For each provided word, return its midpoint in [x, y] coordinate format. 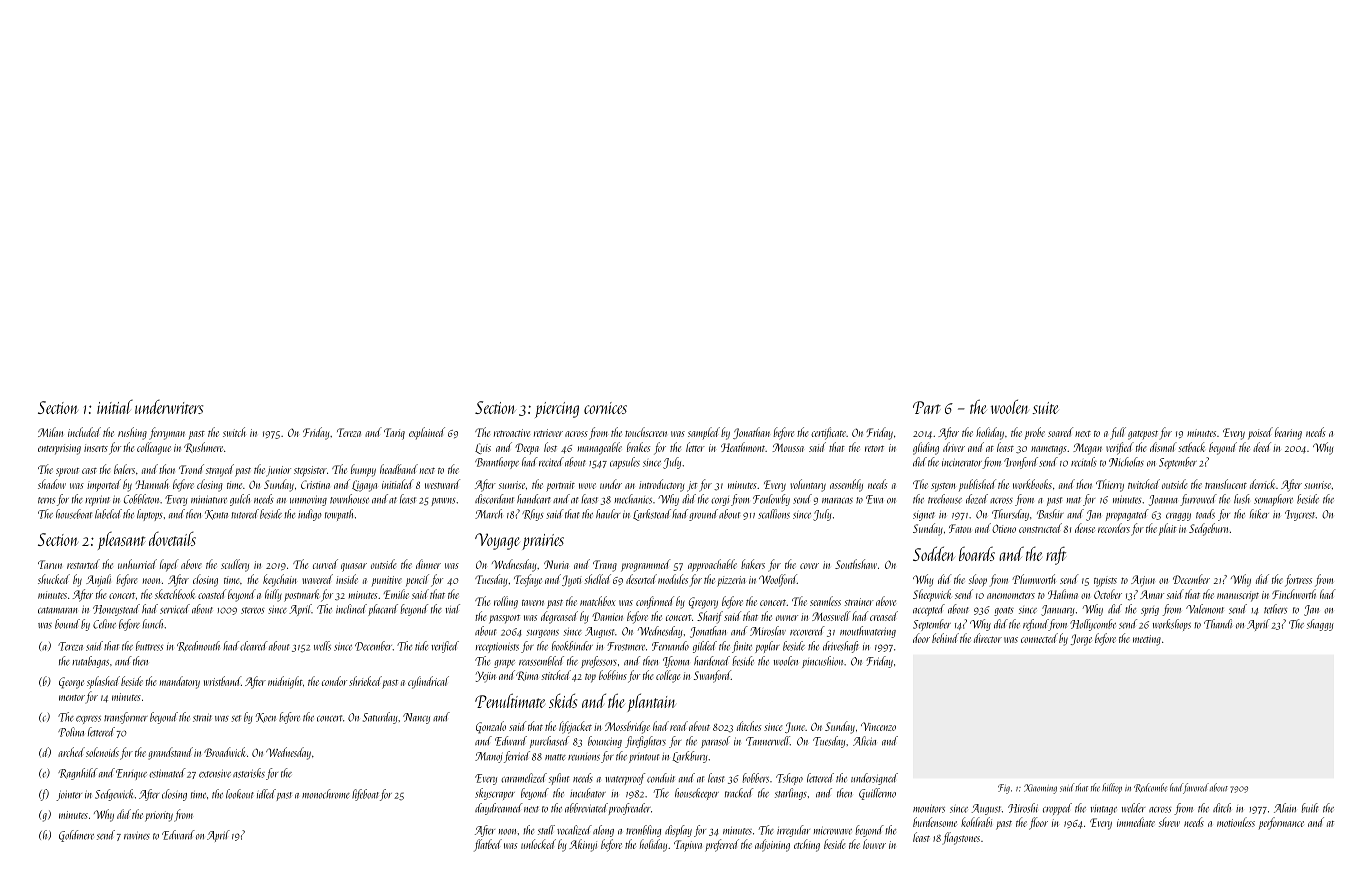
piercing [557, 410]
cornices [605, 408]
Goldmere [76, 836]
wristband [222, 681]
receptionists [497, 647]
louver [874, 844]
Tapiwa [688, 846]
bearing [1288, 433]
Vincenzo [878, 726]
